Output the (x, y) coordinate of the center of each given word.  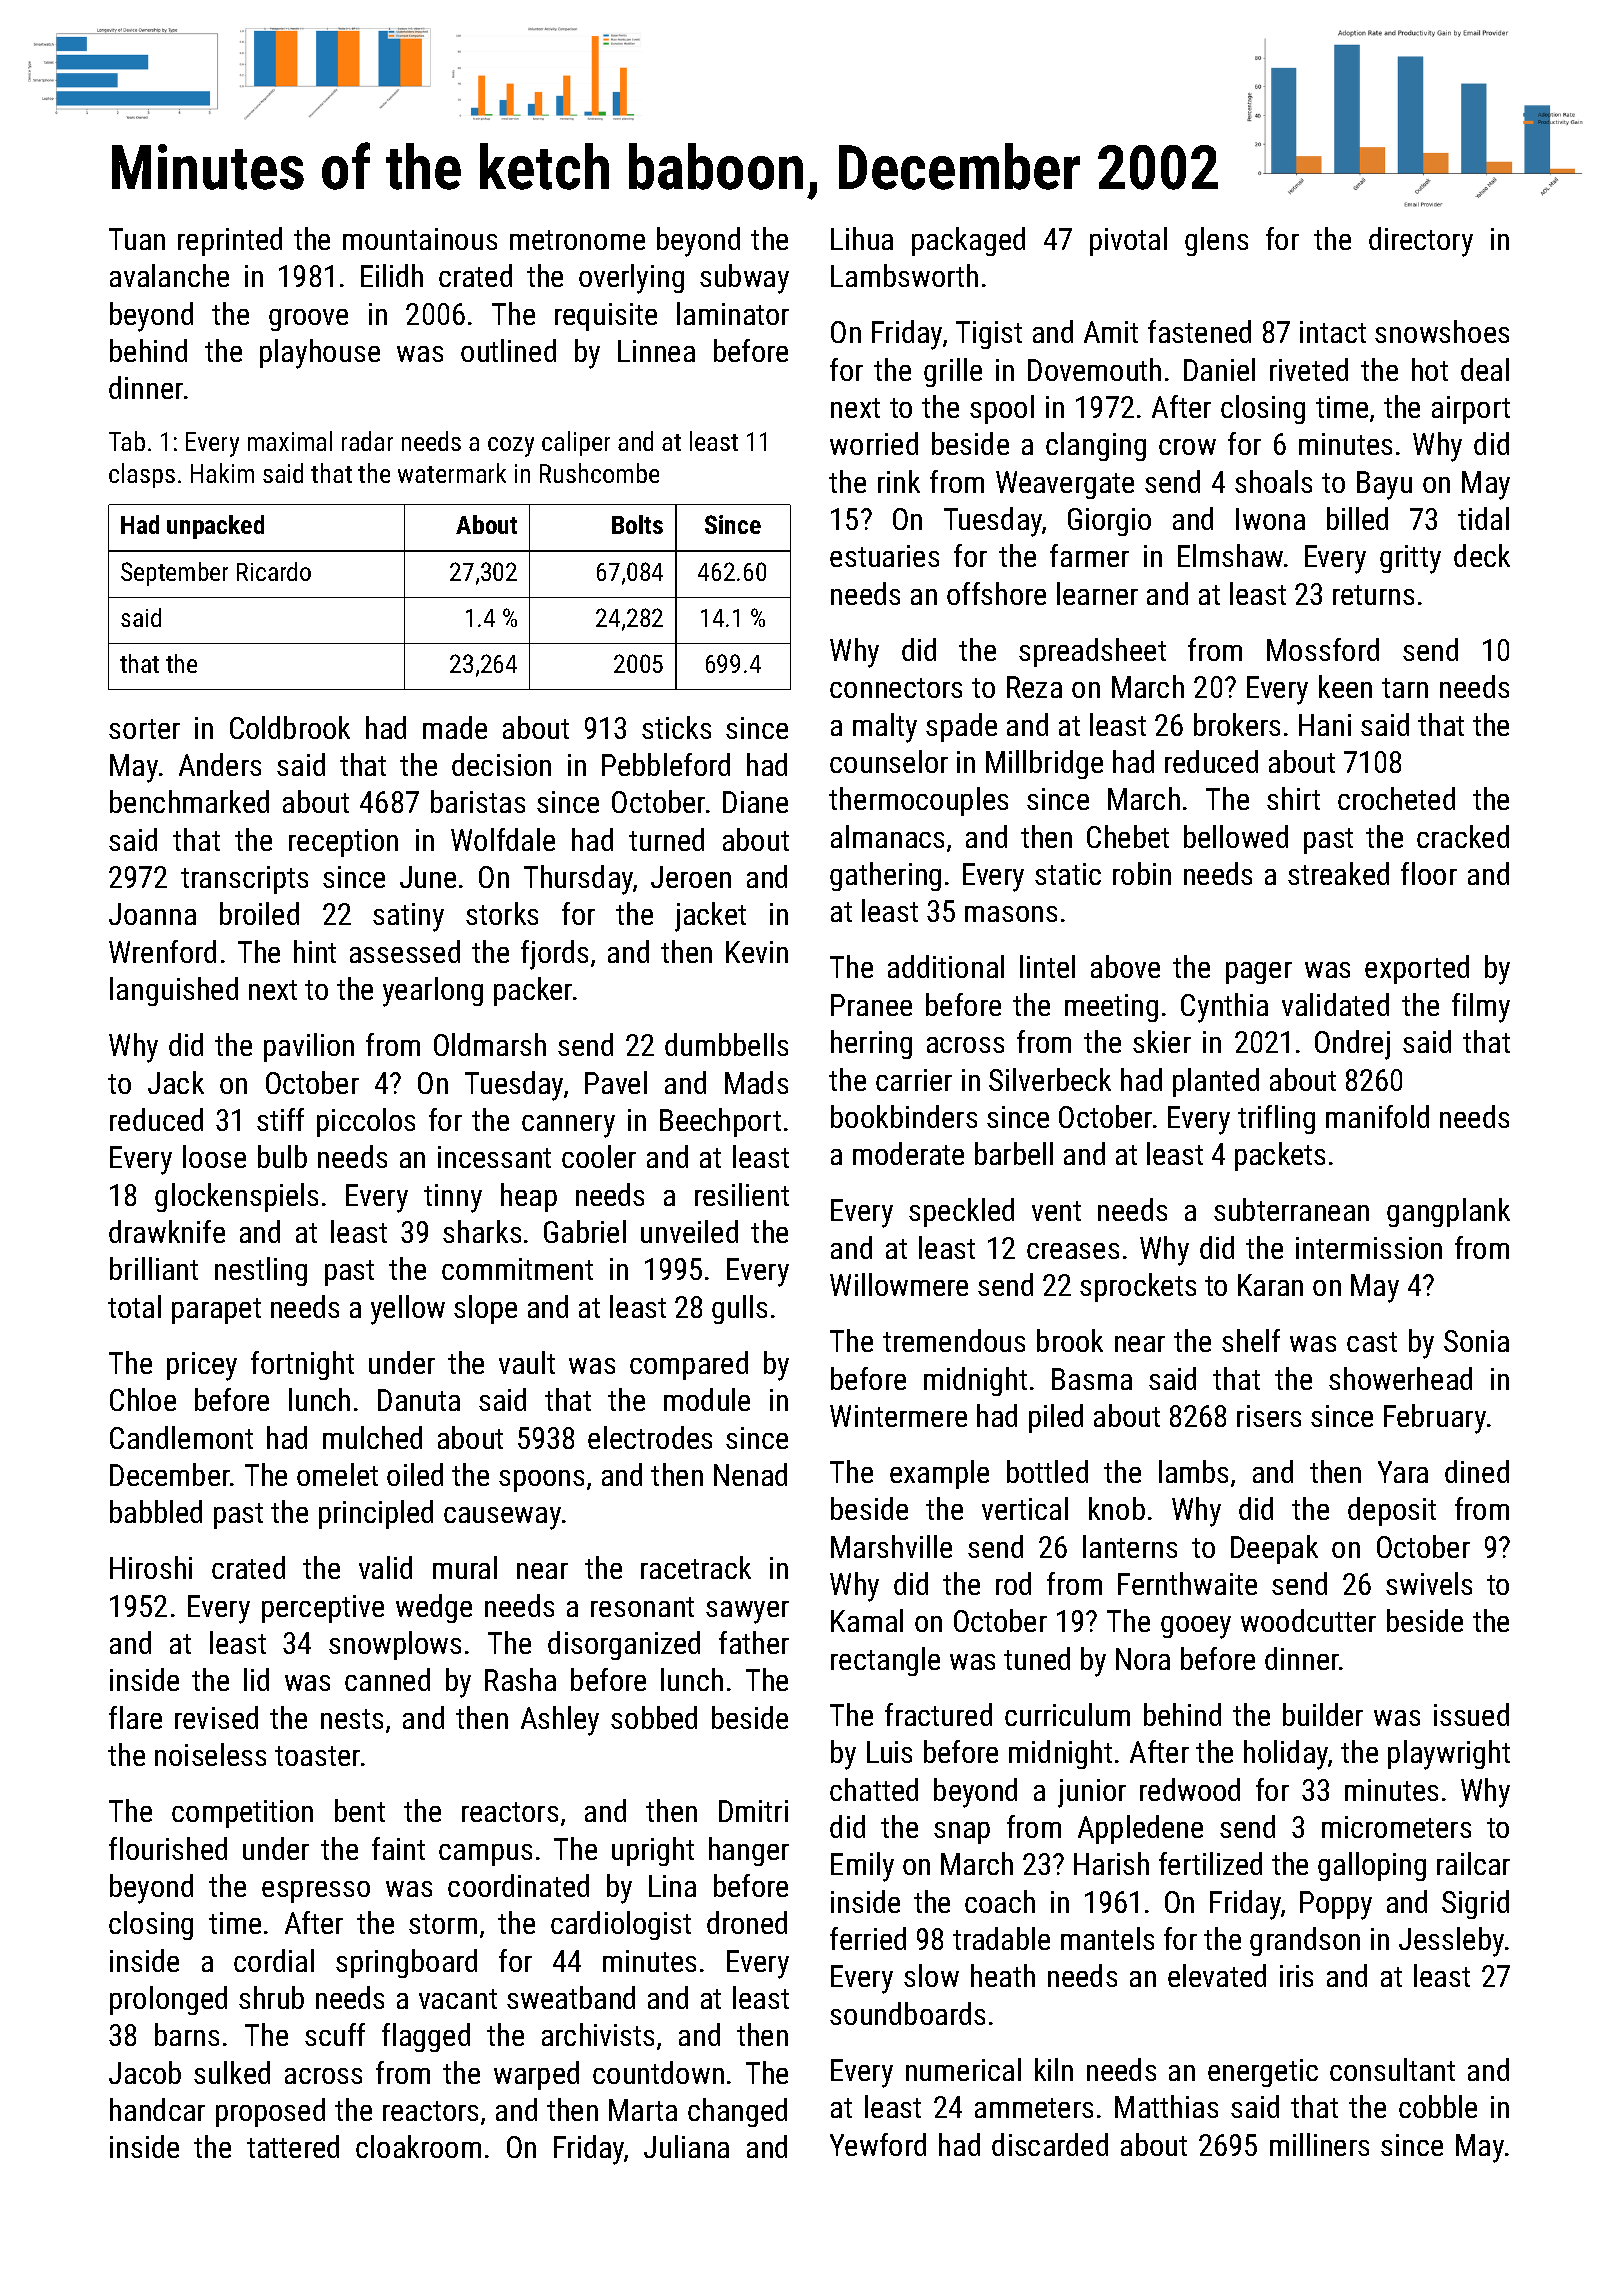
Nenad (750, 1474)
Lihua (862, 238)
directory (1421, 242)
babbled (156, 1511)
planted (1216, 1082)
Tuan (137, 239)
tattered (293, 2146)
